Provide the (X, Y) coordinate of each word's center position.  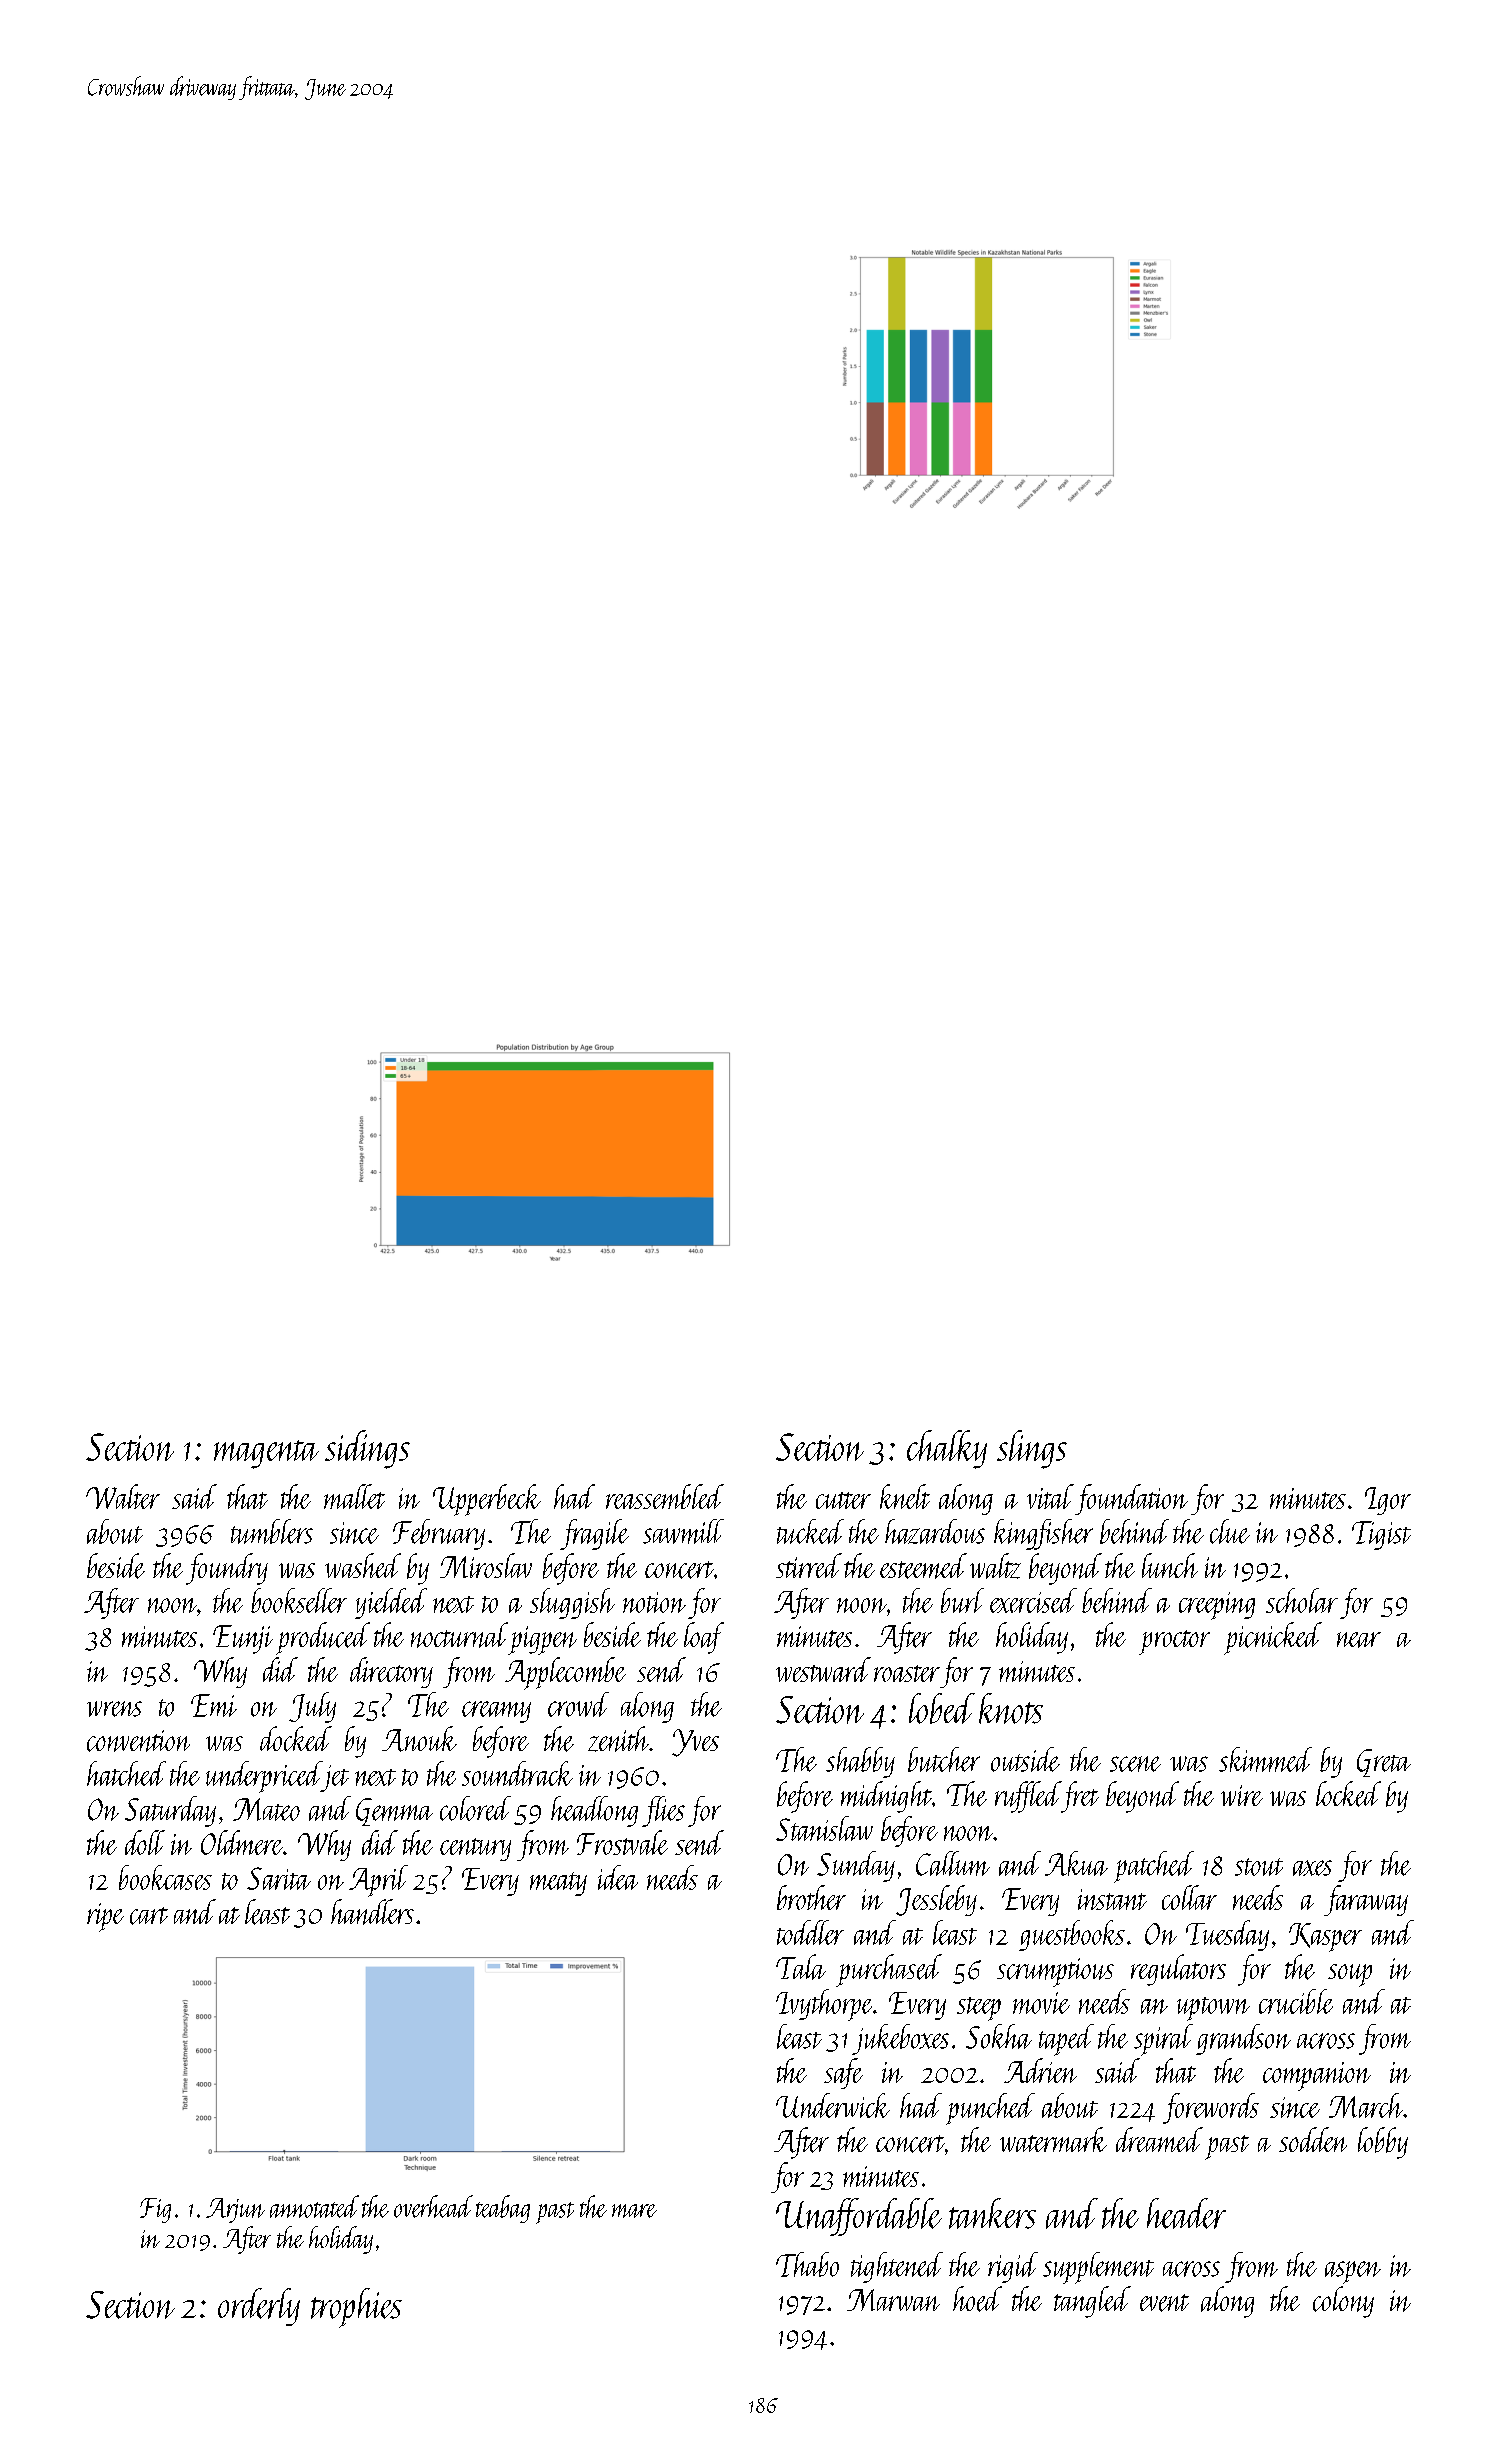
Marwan (893, 2300)
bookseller (299, 1600)
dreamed (1159, 2139)
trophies (356, 2308)
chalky (947, 1449)
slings (1032, 1449)
